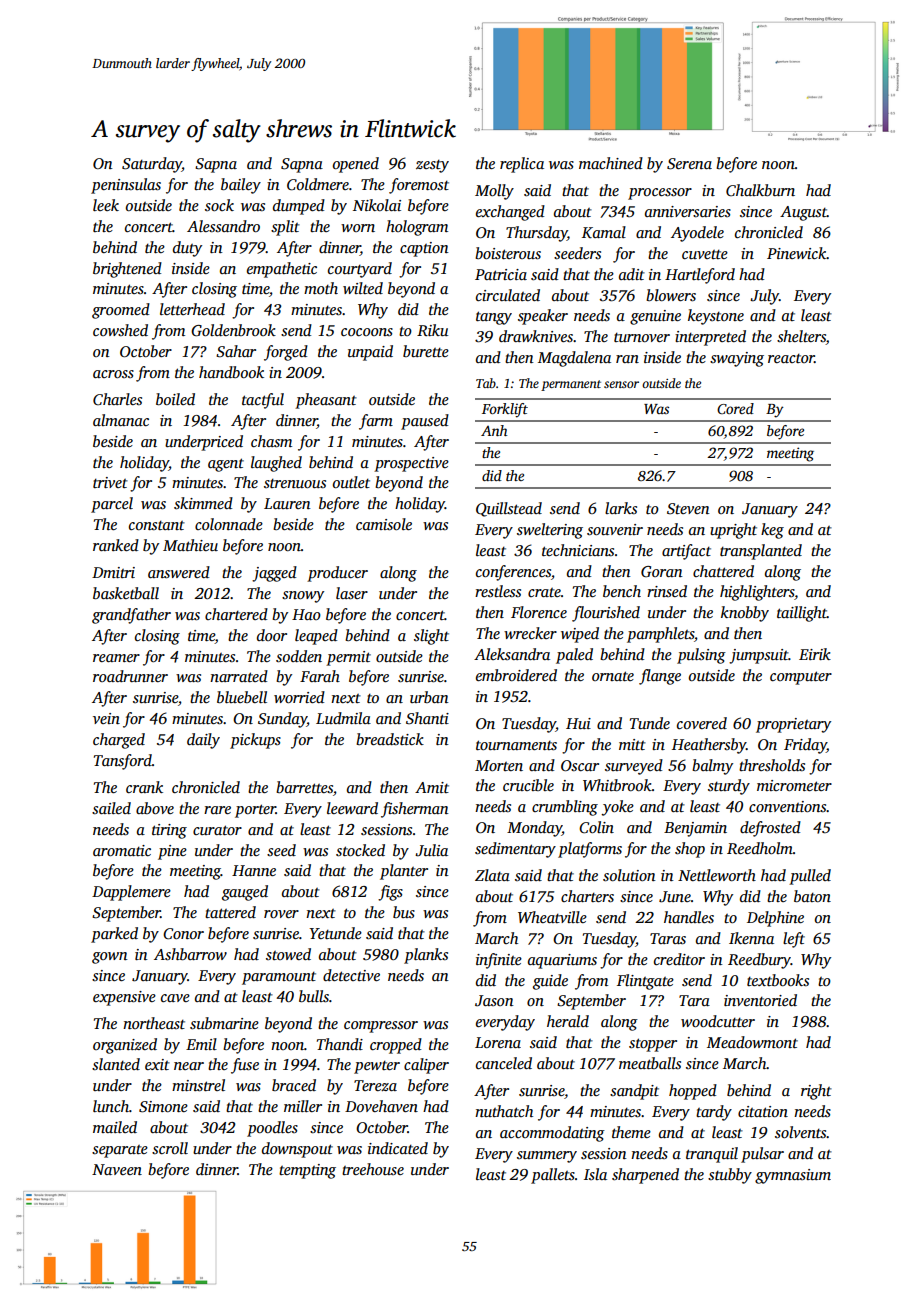  I want to click on pallets, so click(553, 1176).
